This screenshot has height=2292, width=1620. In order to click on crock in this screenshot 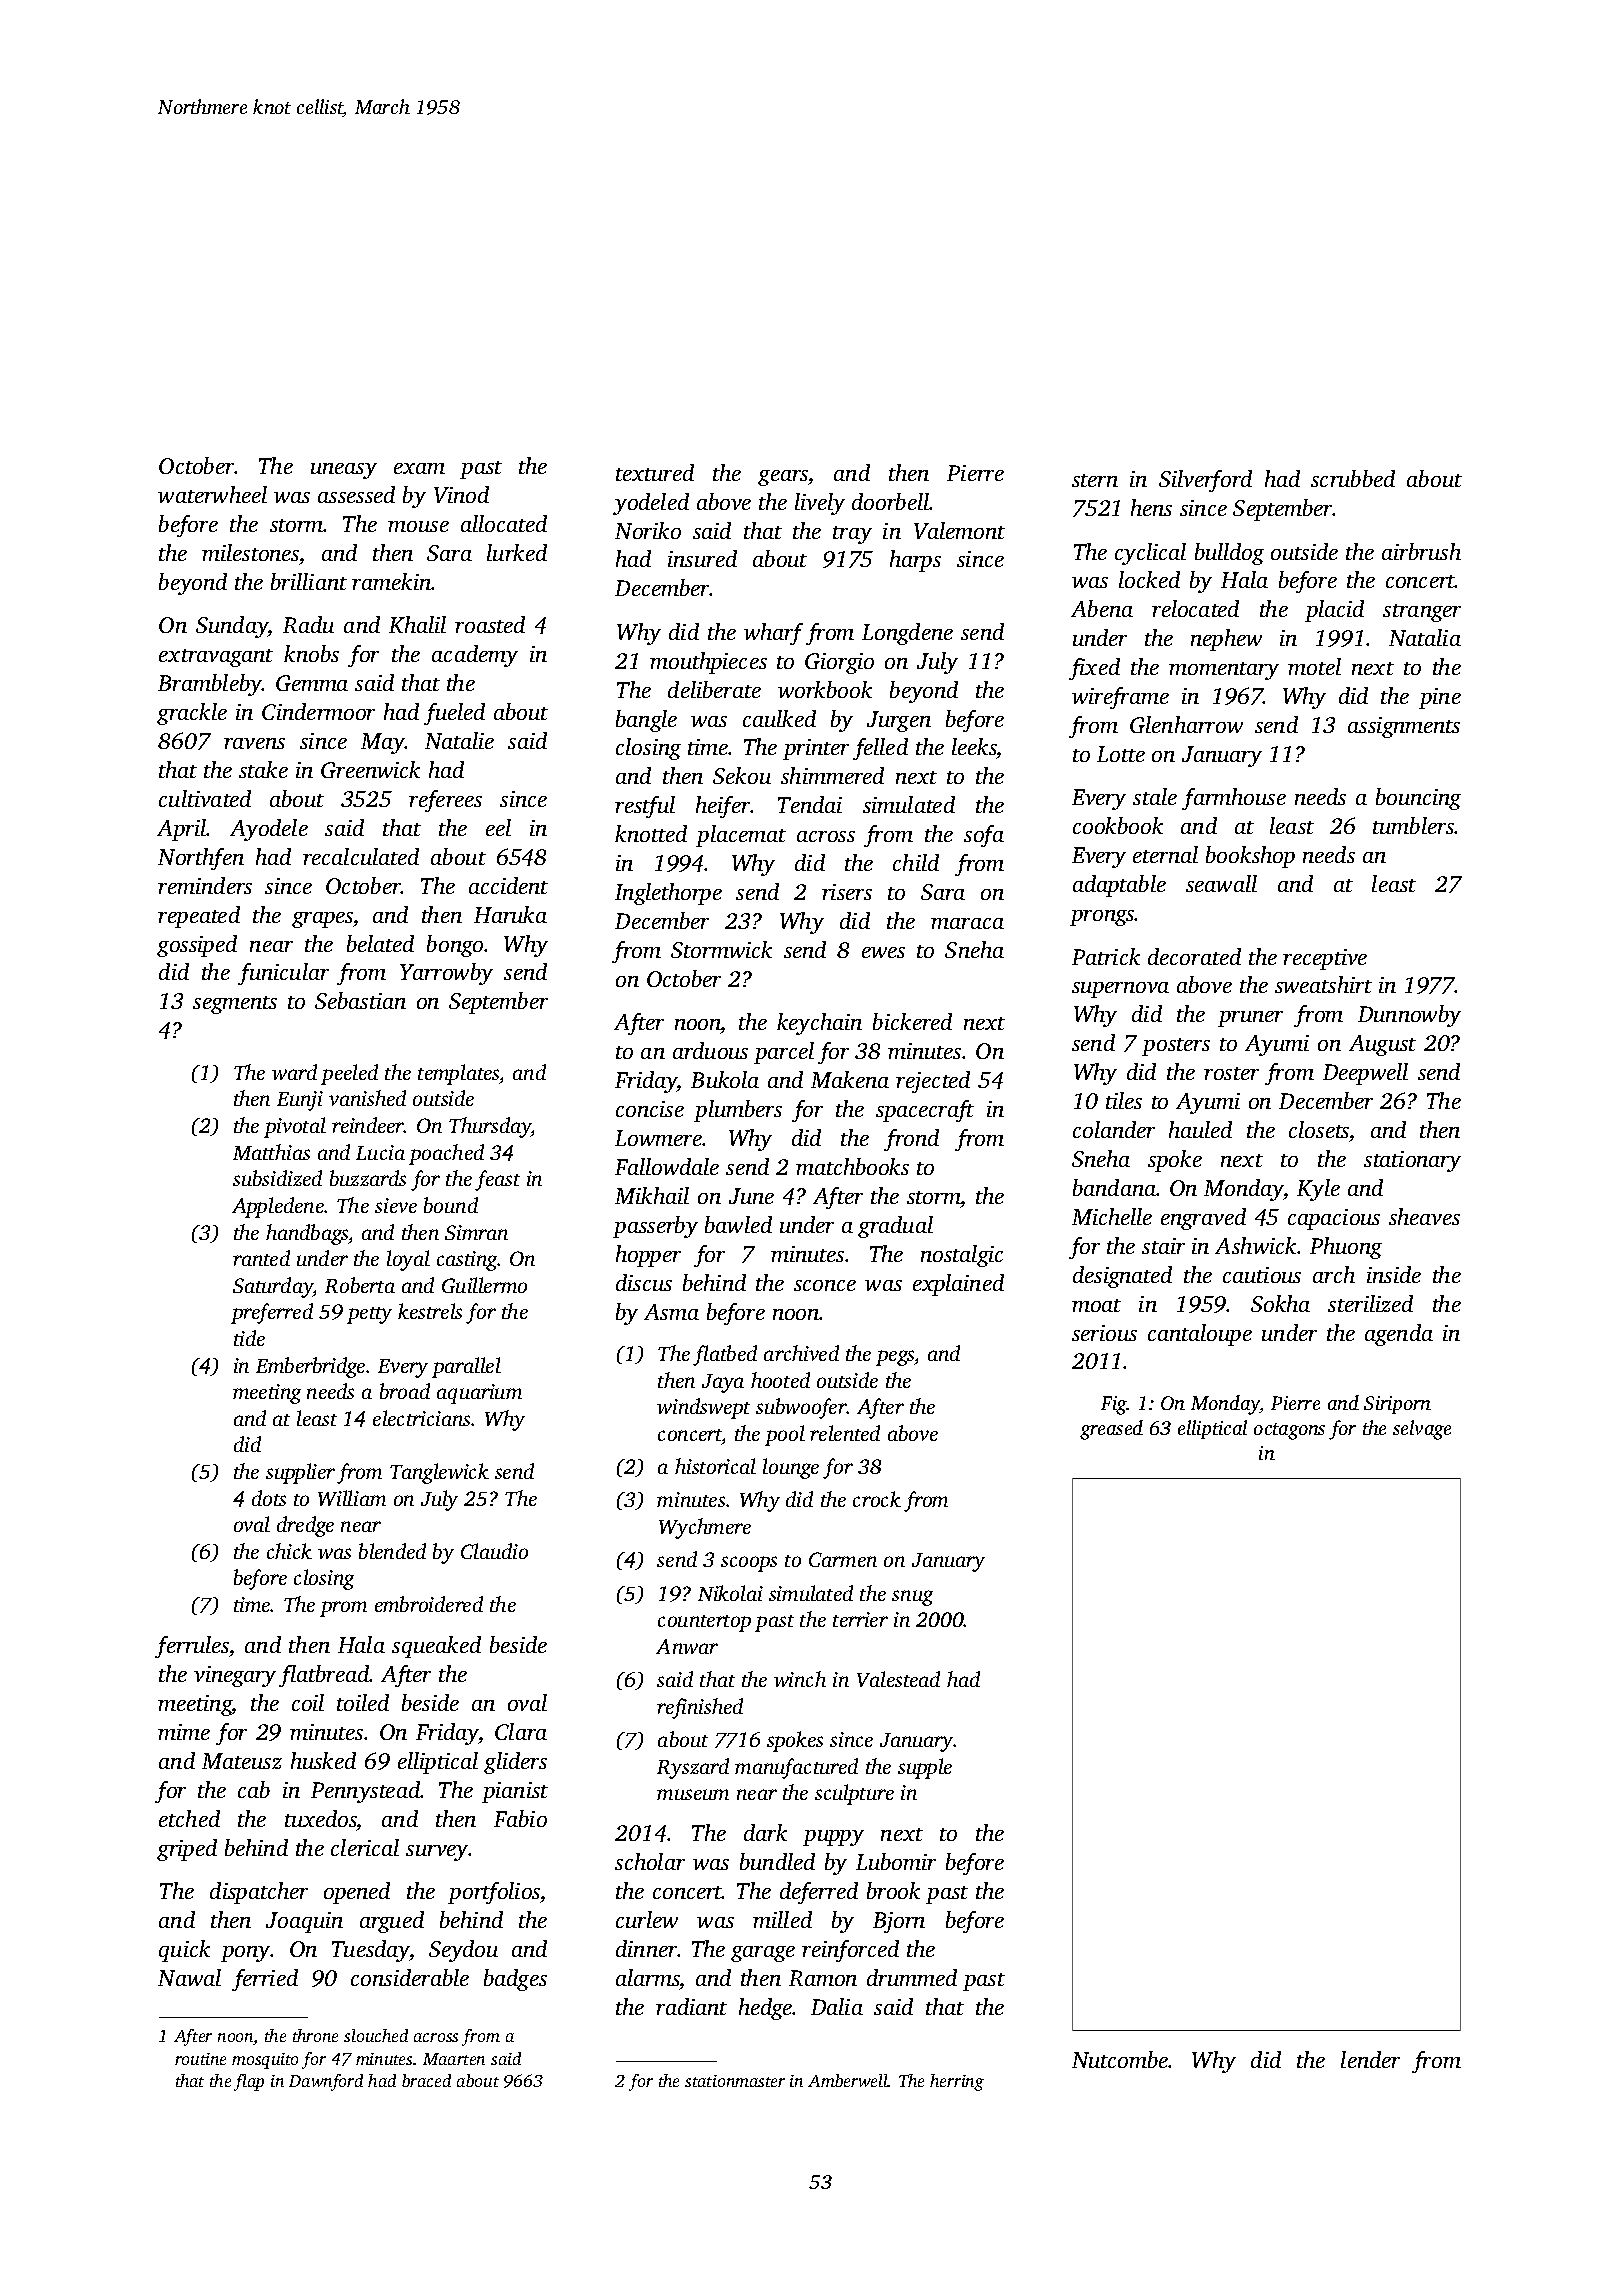, I will do `click(877, 1499)`.
